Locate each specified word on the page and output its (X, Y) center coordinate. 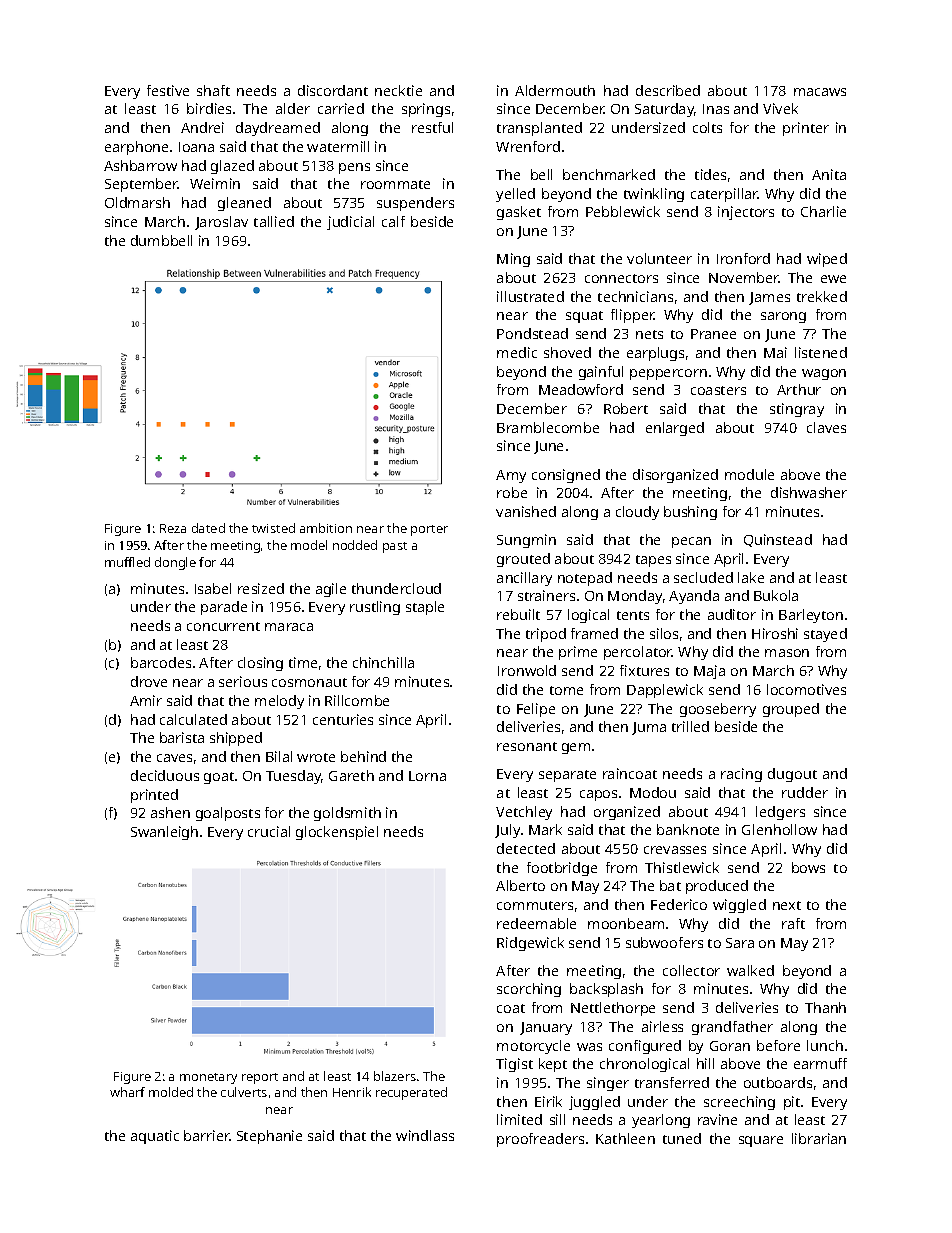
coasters (718, 390)
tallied (274, 221)
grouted (523, 560)
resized (261, 588)
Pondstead (532, 333)
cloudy (637, 513)
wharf (127, 1092)
